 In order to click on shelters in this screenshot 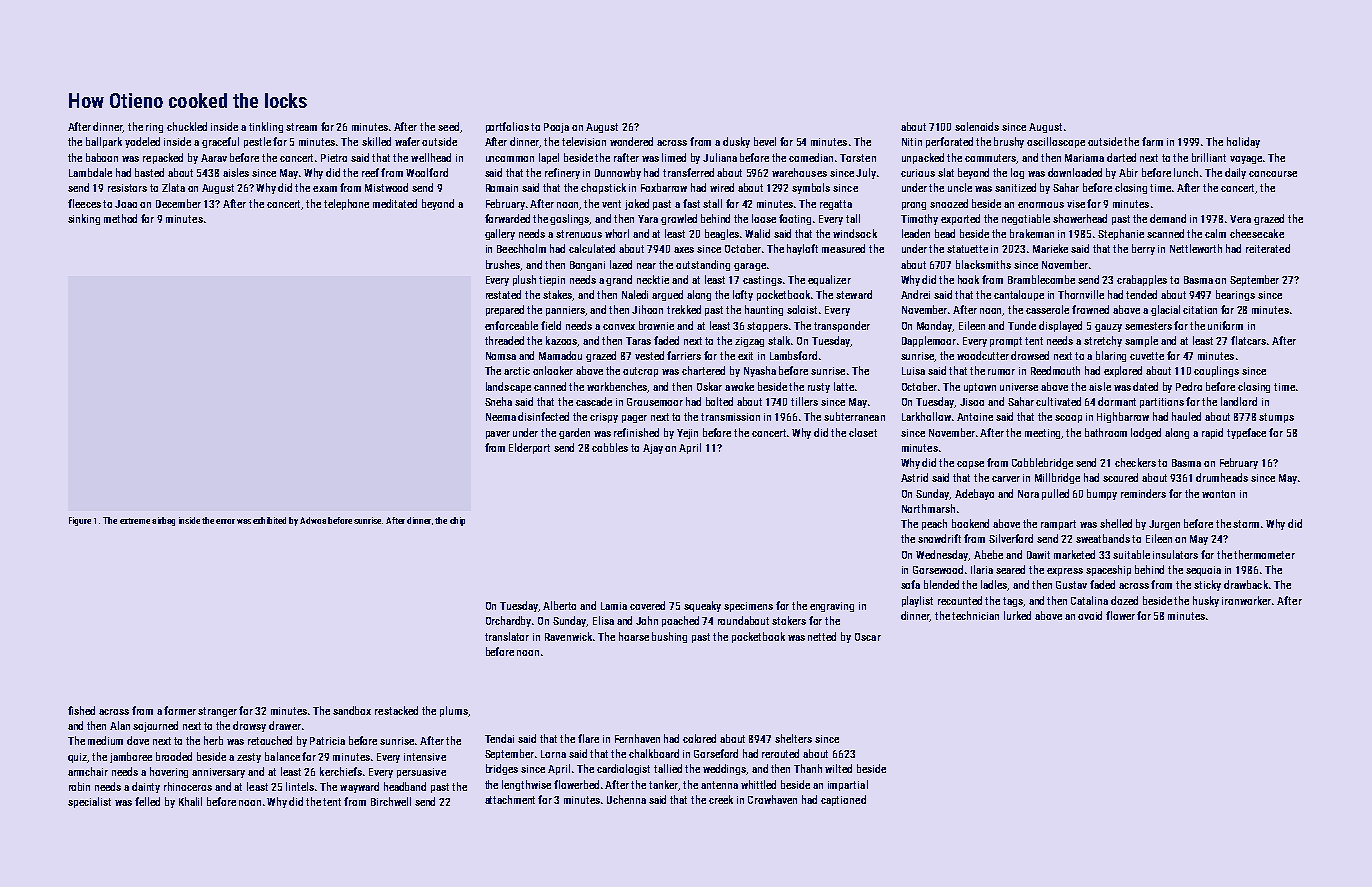, I will do `click(793, 738)`.
